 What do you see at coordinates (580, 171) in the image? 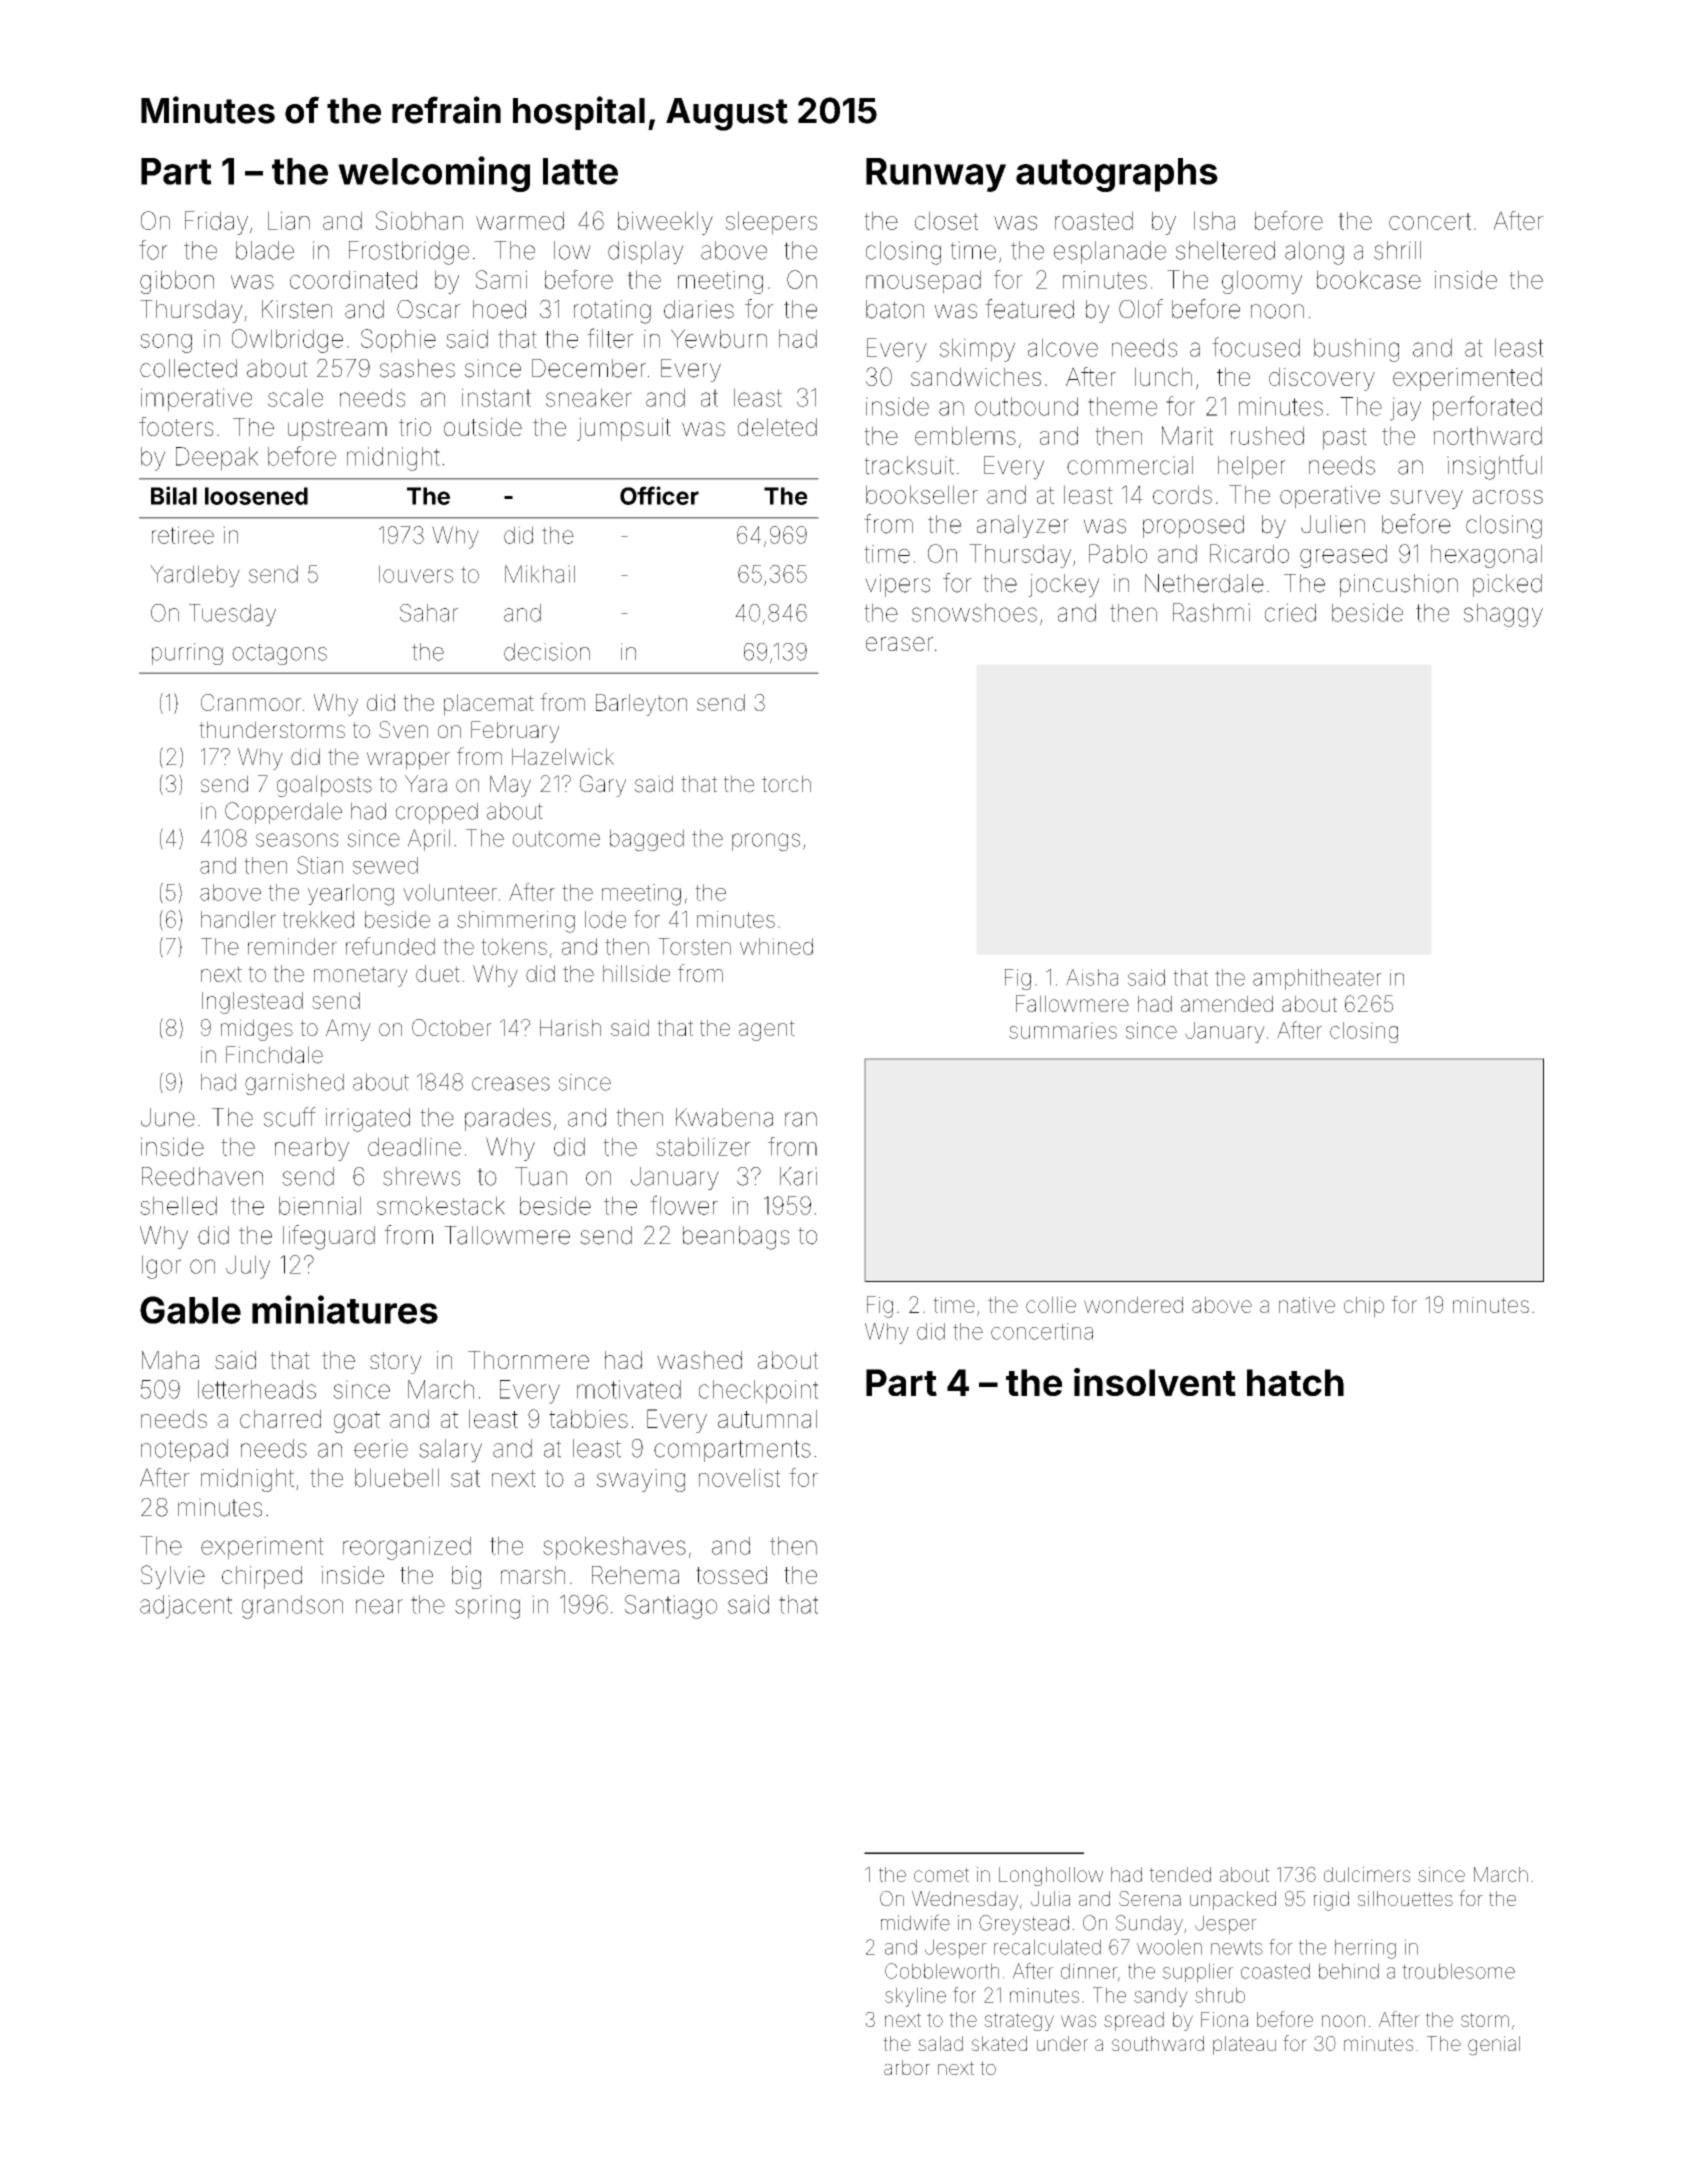
I see `latte` at bounding box center [580, 171].
